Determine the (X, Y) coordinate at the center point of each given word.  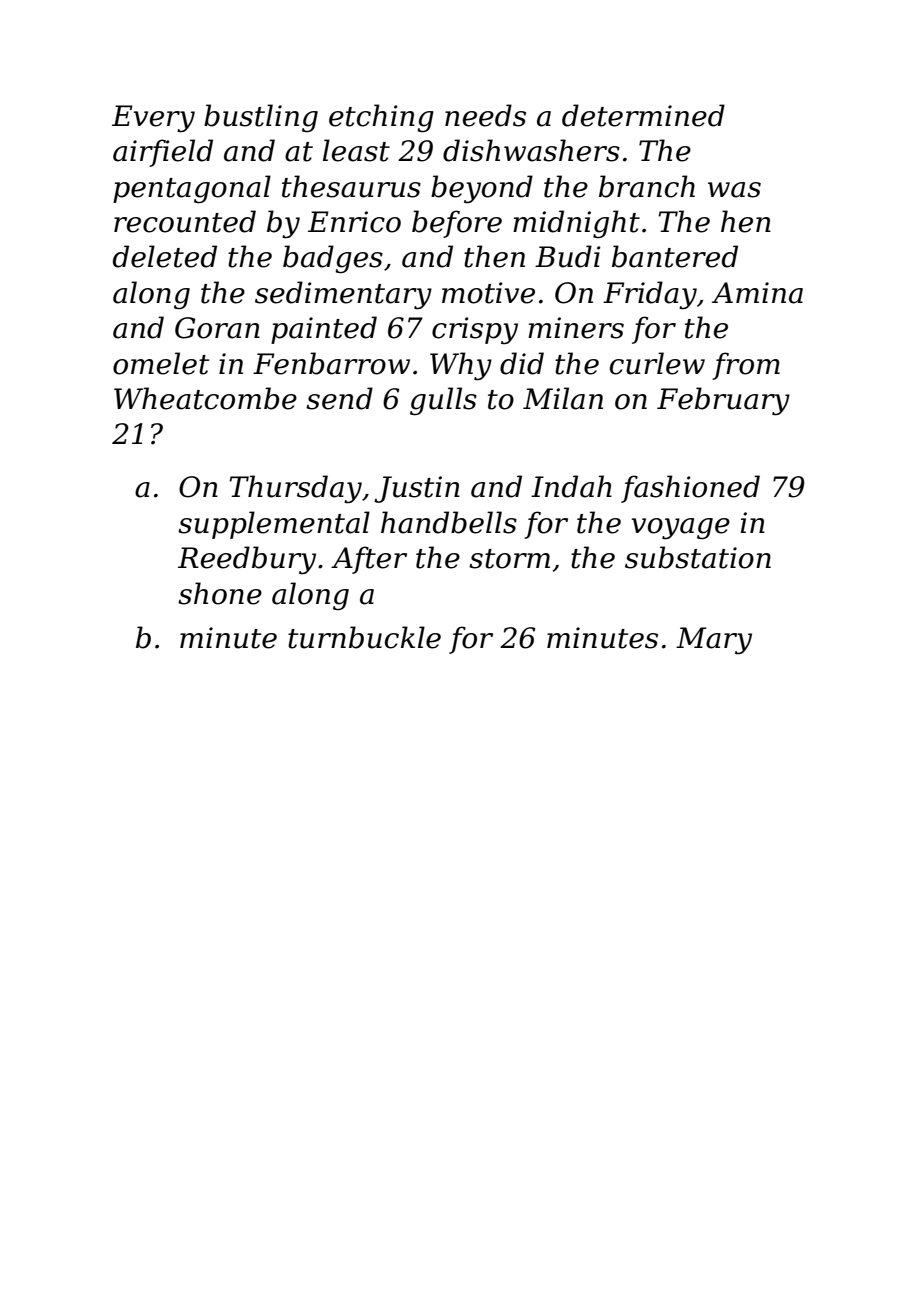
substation (698, 557)
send (339, 398)
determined (643, 115)
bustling (261, 118)
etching (381, 118)
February (723, 401)
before (457, 224)
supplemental (274, 525)
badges (333, 259)
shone (220, 593)
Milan (563, 398)
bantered (675, 256)
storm (509, 559)
